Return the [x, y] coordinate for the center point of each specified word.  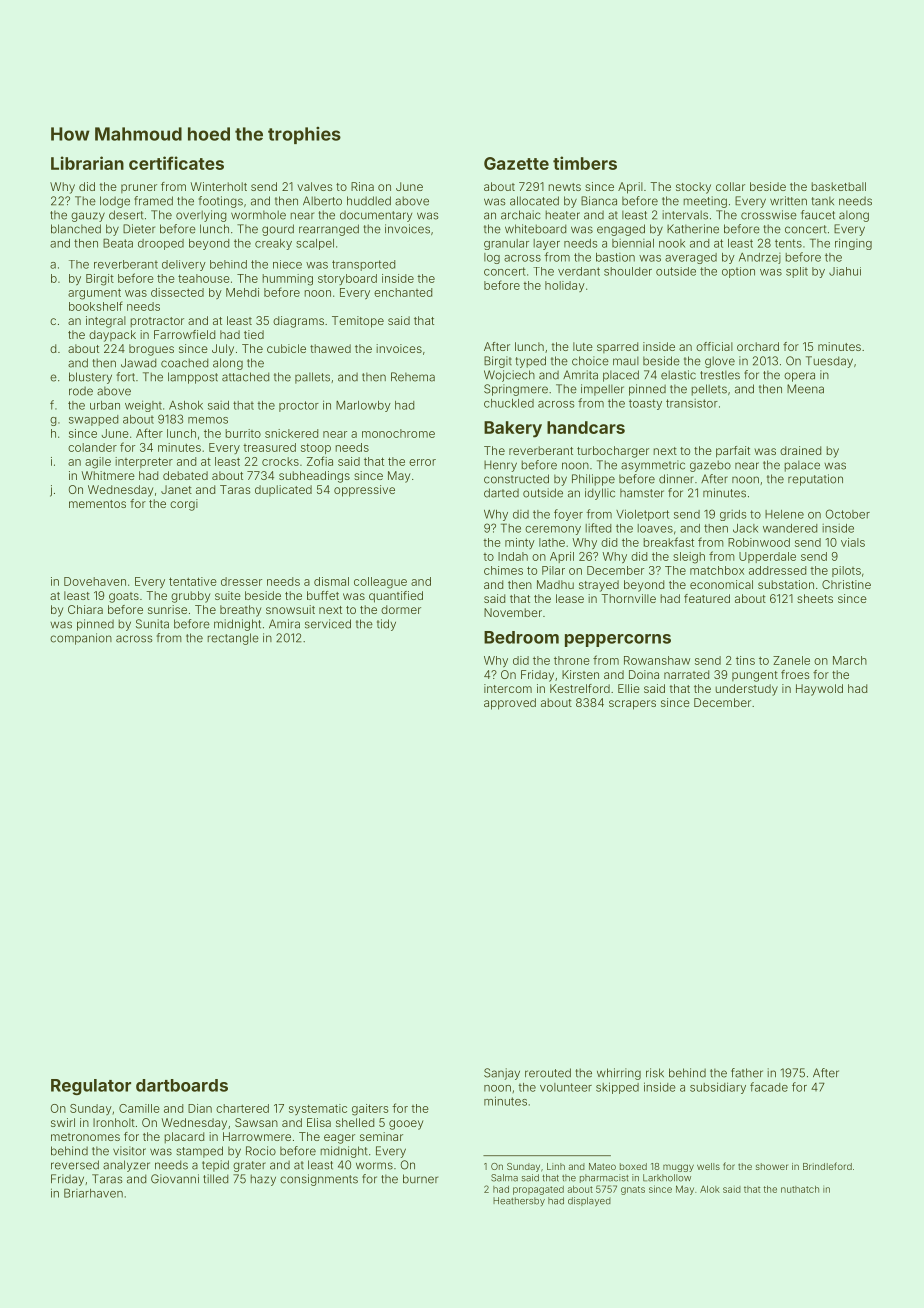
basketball [838, 186]
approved [510, 704]
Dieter [139, 229]
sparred [617, 347]
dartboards [182, 1085]
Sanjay [502, 1074]
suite [228, 595]
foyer [568, 515]
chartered [242, 1108]
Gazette [516, 163]
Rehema [413, 377]
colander [92, 447]
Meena [805, 389]
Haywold [819, 690]
